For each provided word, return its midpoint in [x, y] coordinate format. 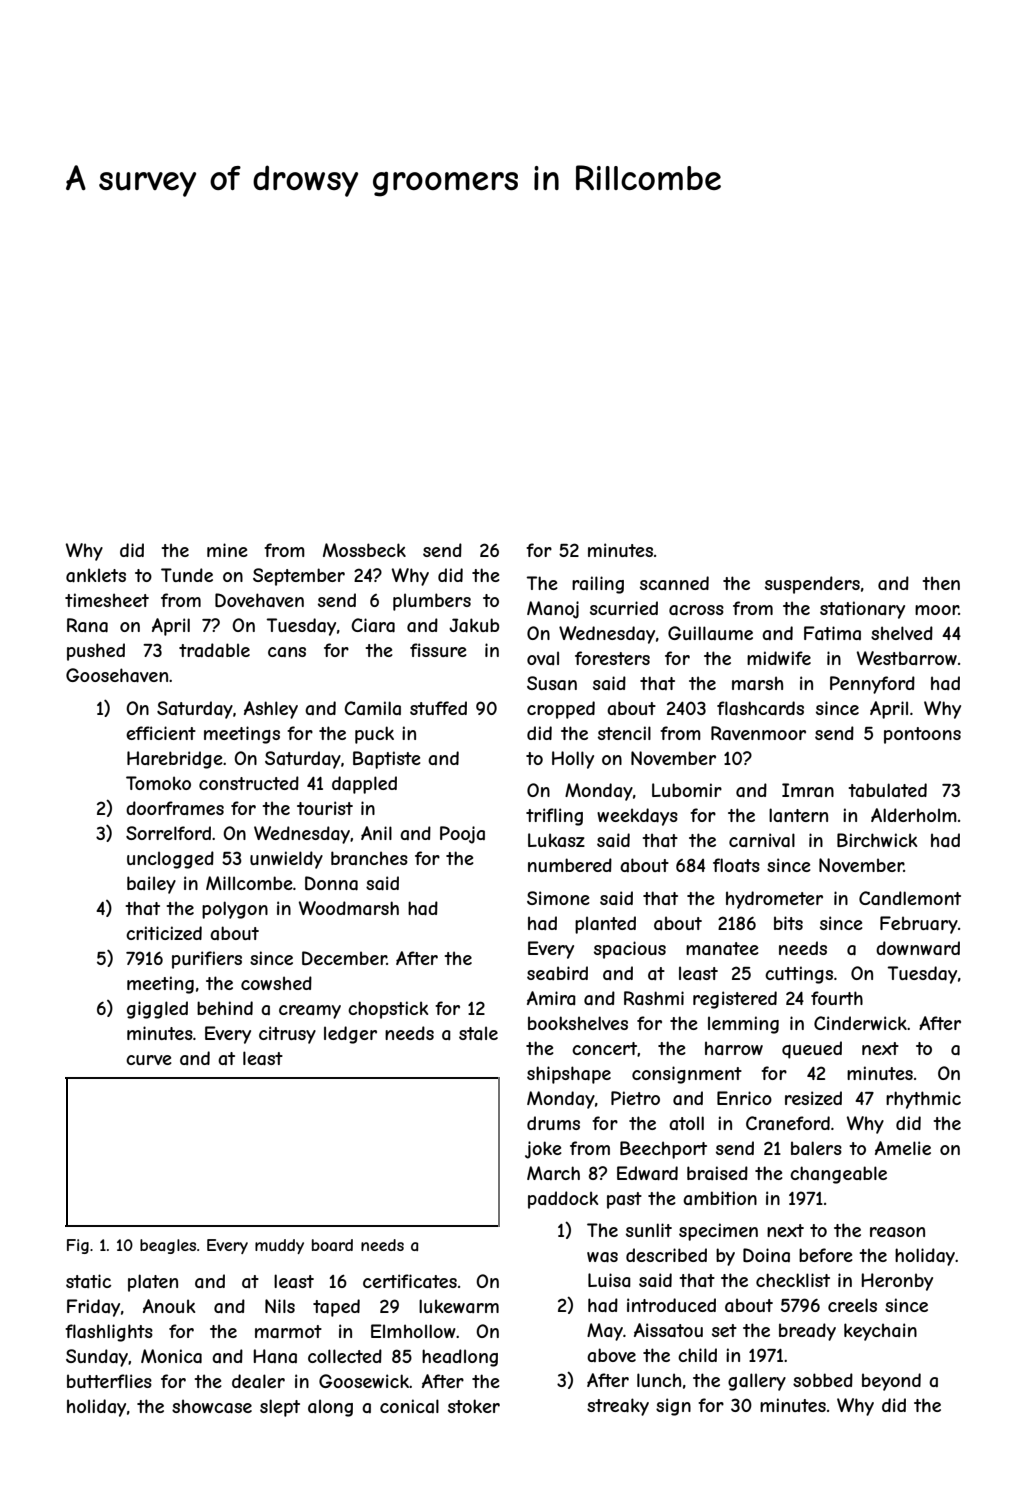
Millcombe [249, 883]
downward [918, 948]
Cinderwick [860, 1023]
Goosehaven [117, 675]
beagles [168, 1246]
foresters [612, 658]
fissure [438, 650]
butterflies [109, 1381]
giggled [157, 1010]
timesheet [107, 600]
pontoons [922, 735]
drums [553, 1123]
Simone [558, 898]
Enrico [744, 1098]
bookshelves [578, 1023]
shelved [902, 633]
